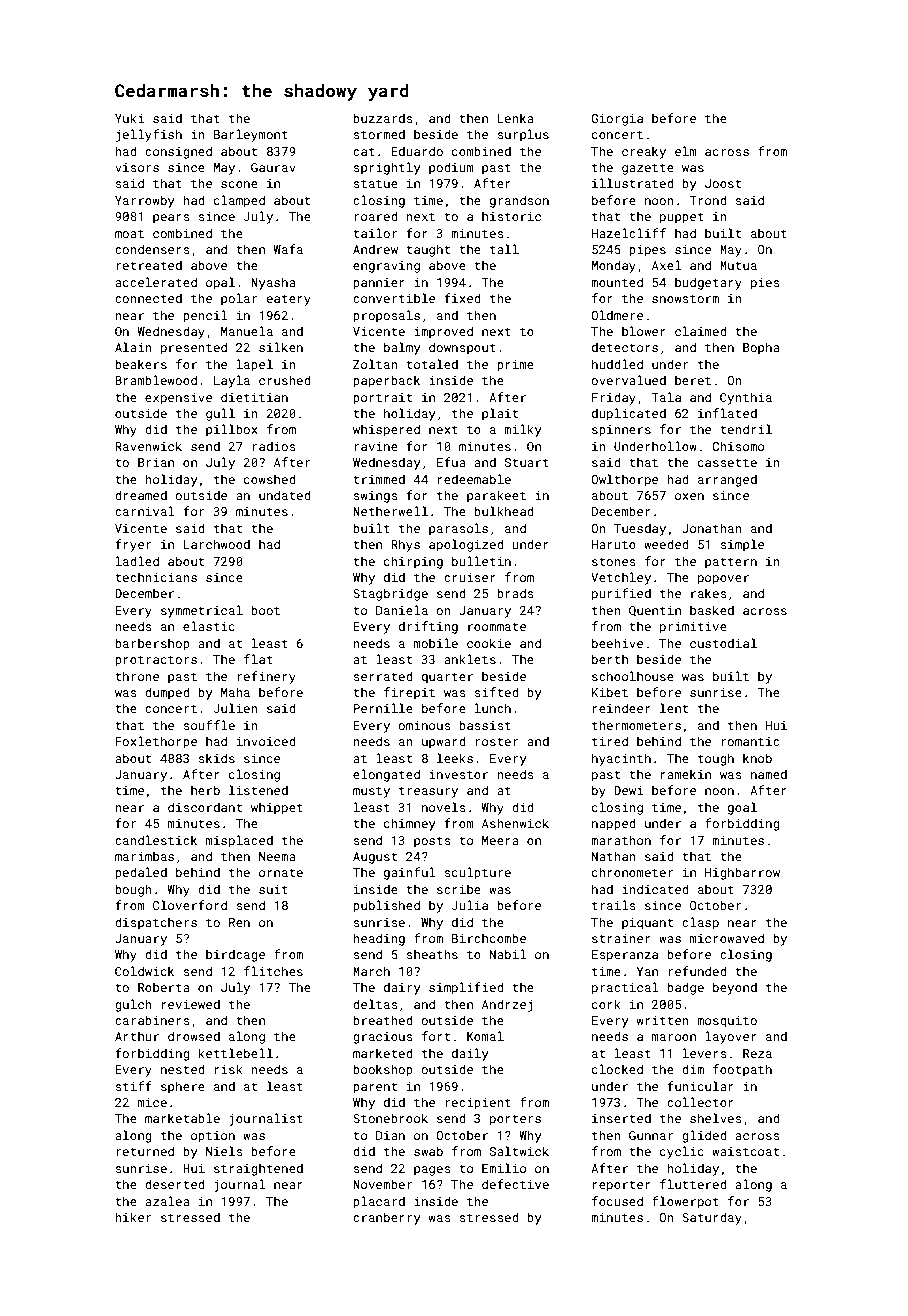  Describe the element at coordinates (745, 1151) in the page. I see `waistcoat` at that location.
